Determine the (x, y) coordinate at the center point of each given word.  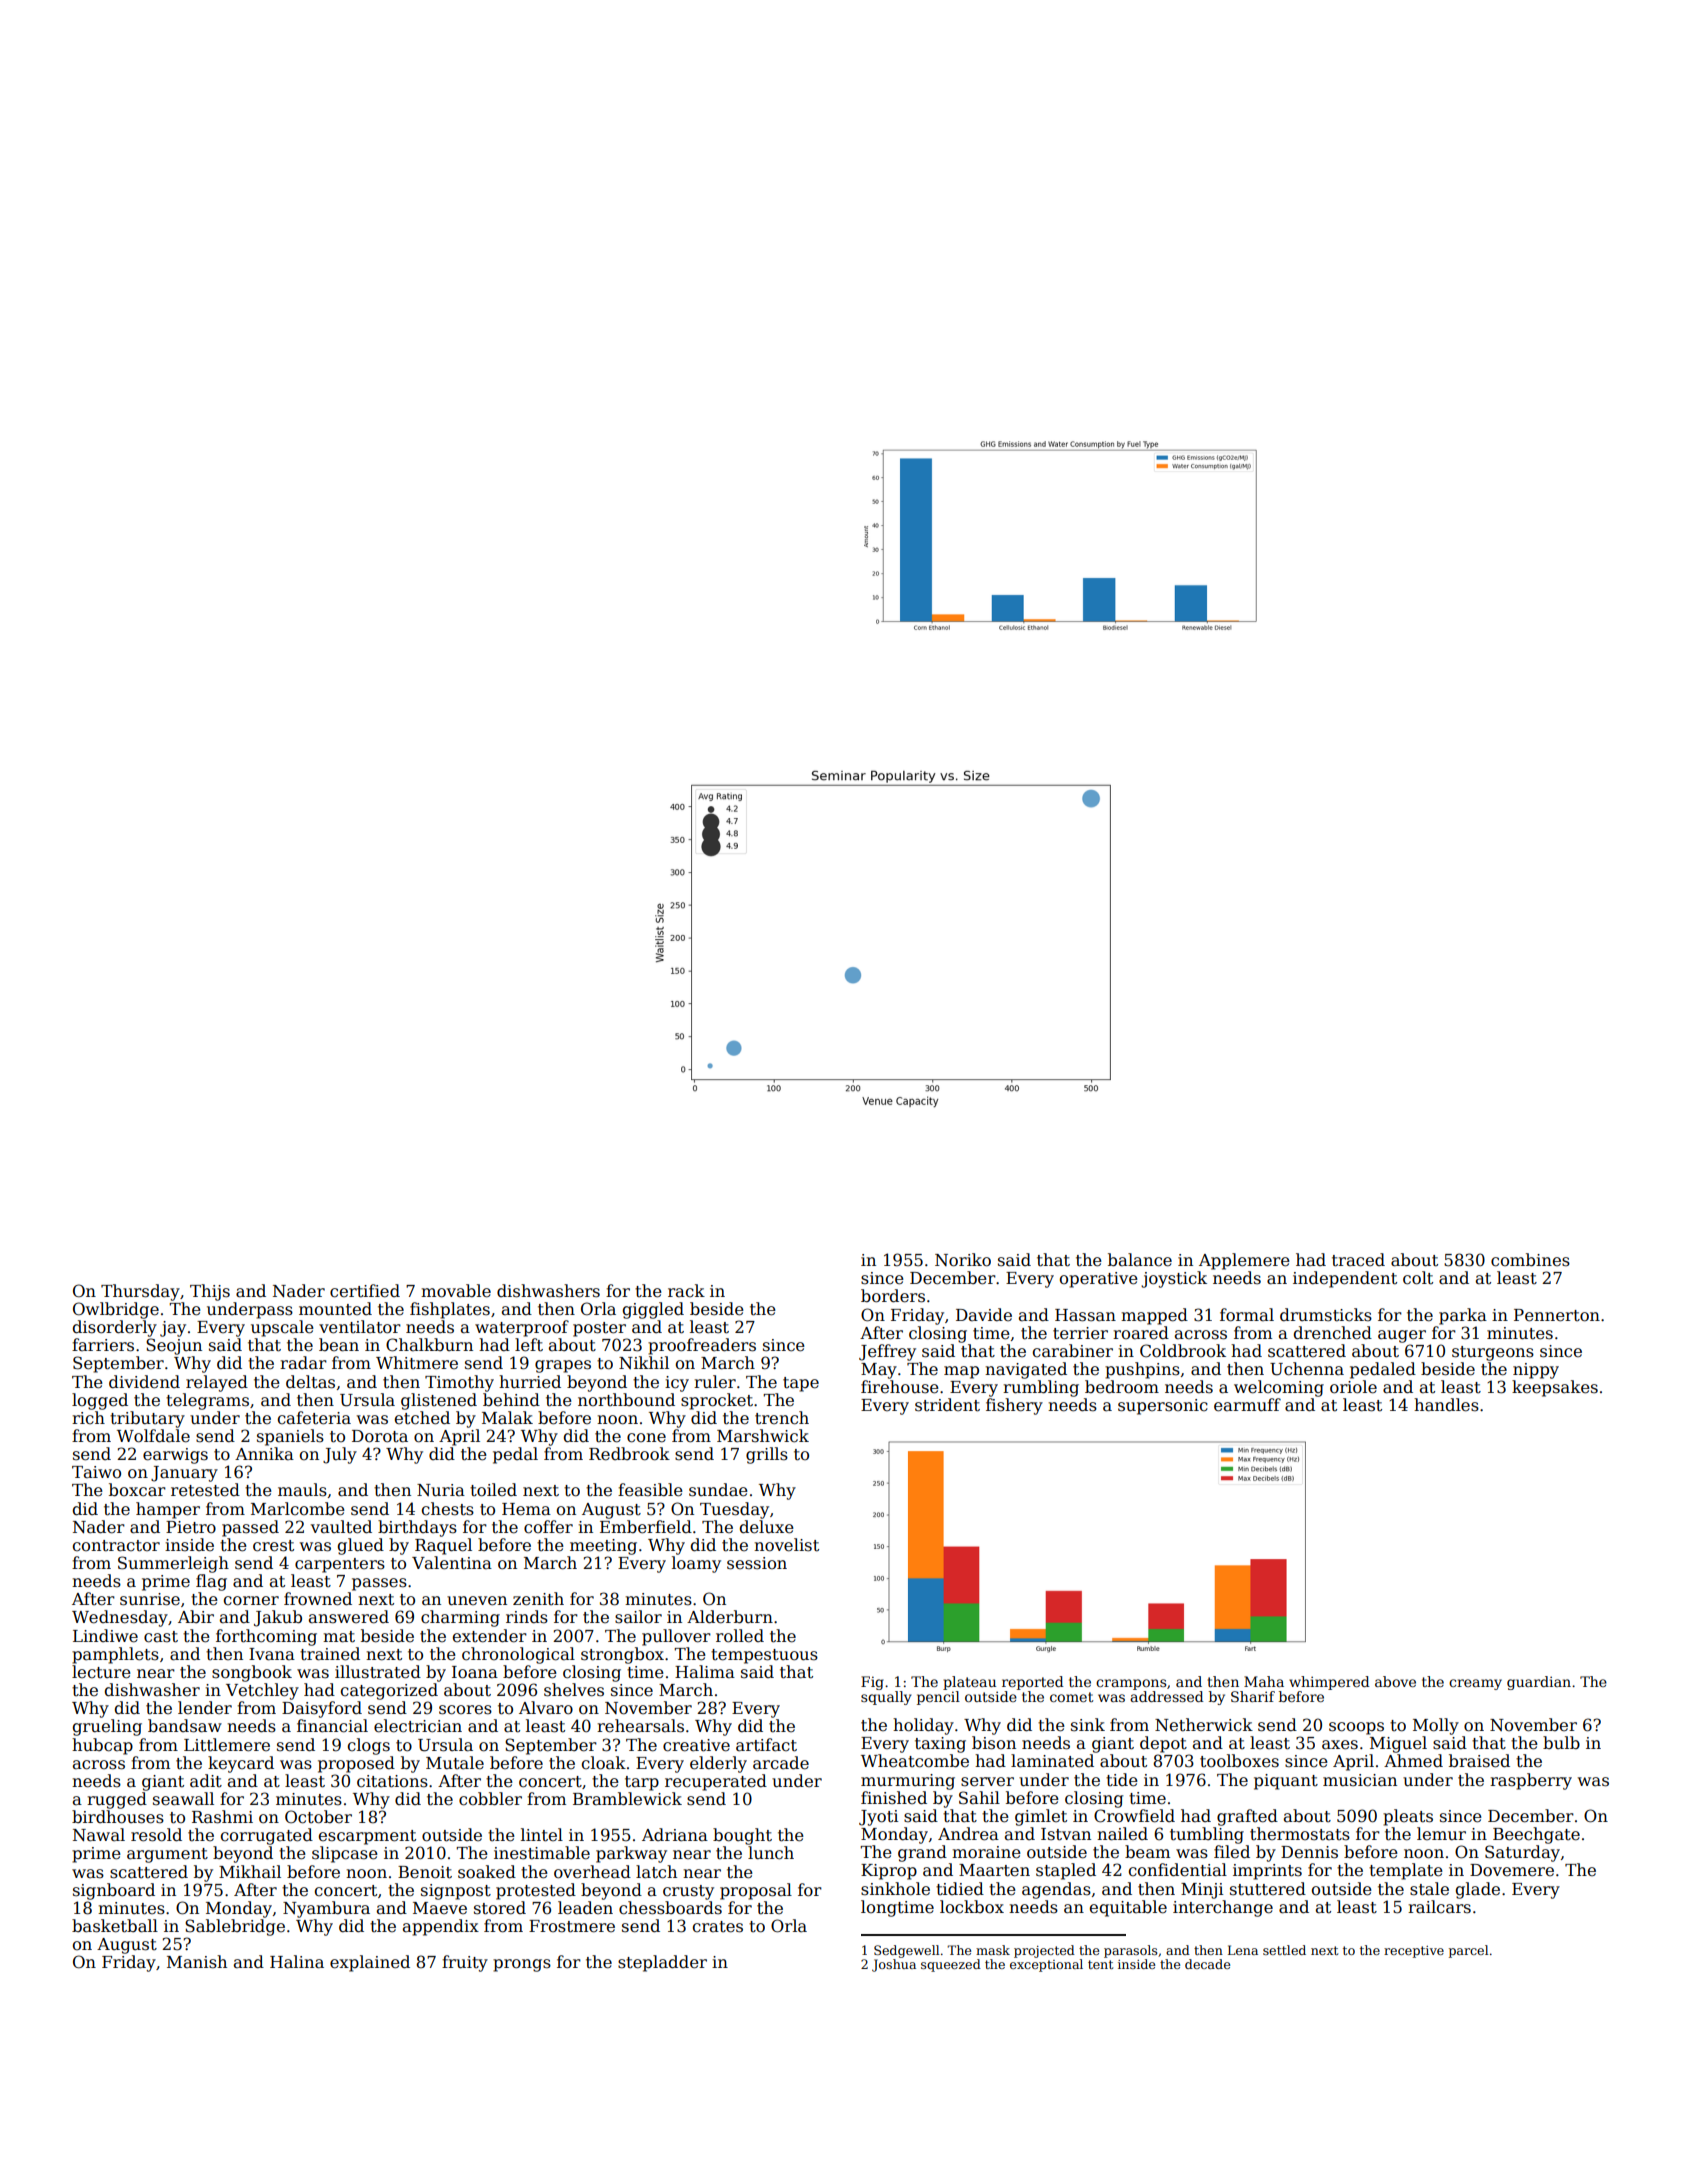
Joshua (894, 1965)
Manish (197, 1962)
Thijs (210, 1292)
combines (1530, 1260)
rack (686, 1291)
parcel (1468, 1951)
